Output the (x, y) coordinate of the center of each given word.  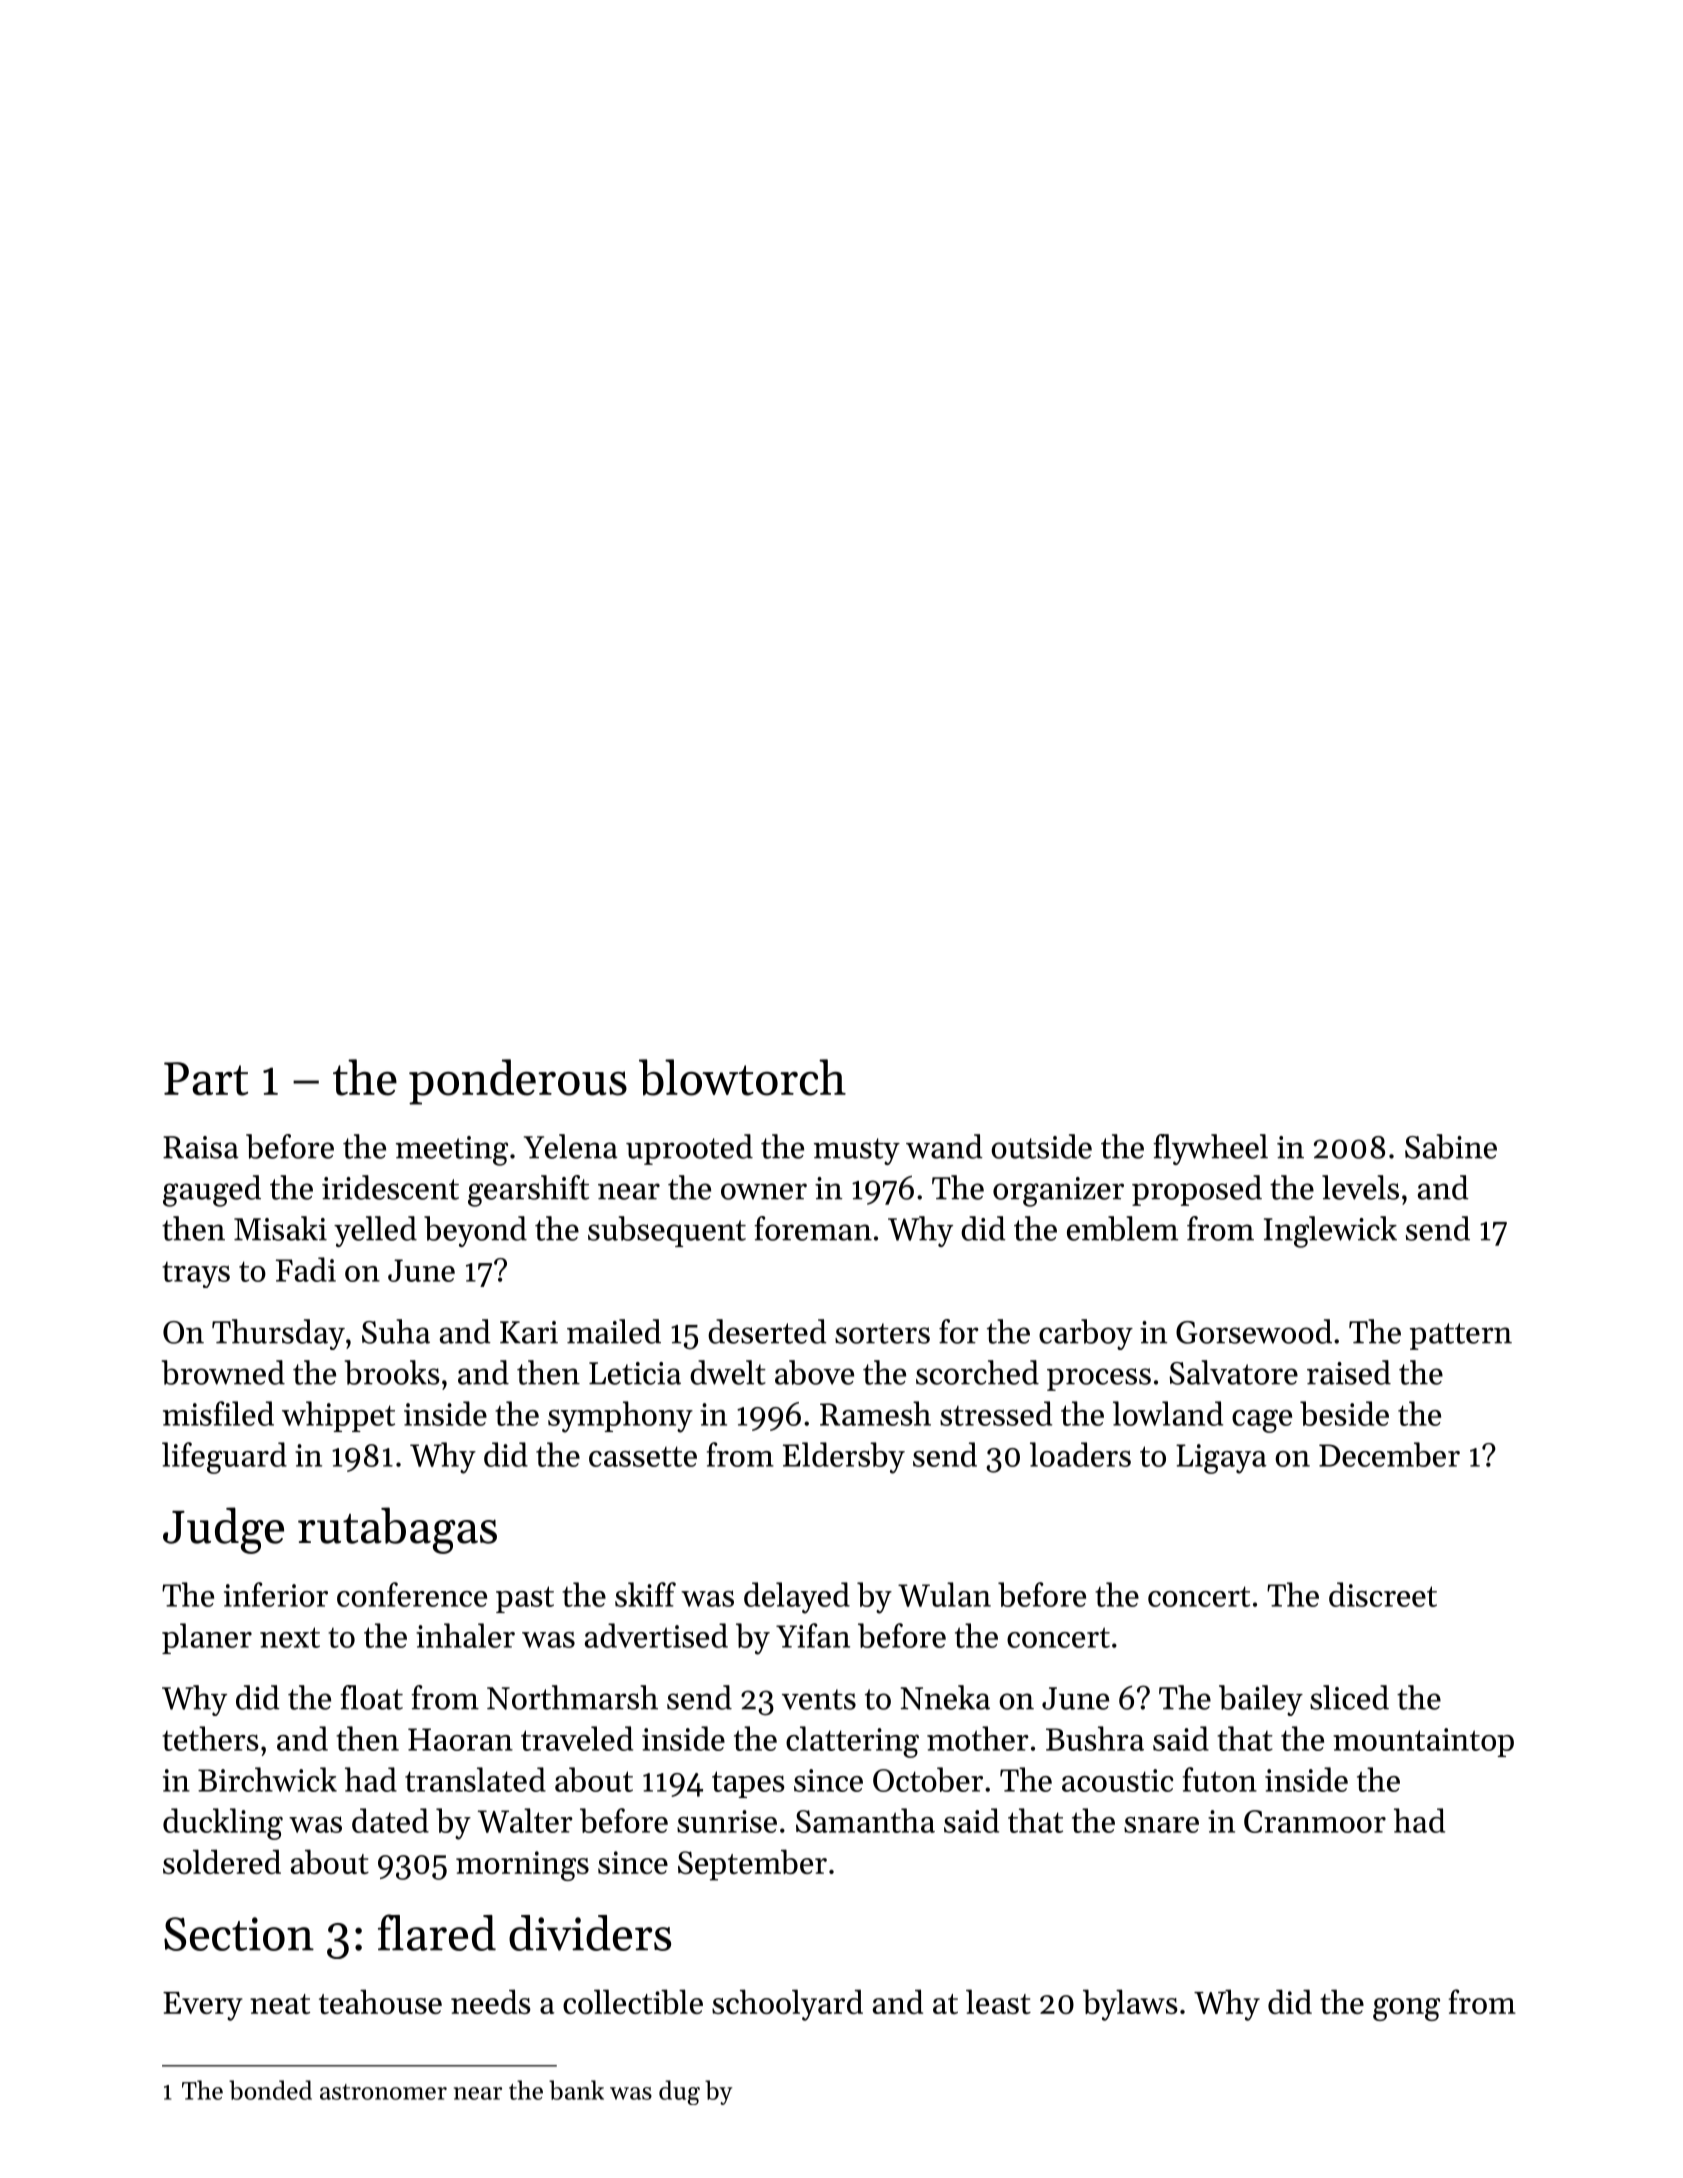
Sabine (1451, 1146)
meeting (452, 1151)
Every (203, 2006)
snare (1161, 1824)
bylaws (1130, 2005)
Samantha (865, 1820)
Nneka (945, 1697)
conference (412, 1594)
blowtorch (742, 1077)
